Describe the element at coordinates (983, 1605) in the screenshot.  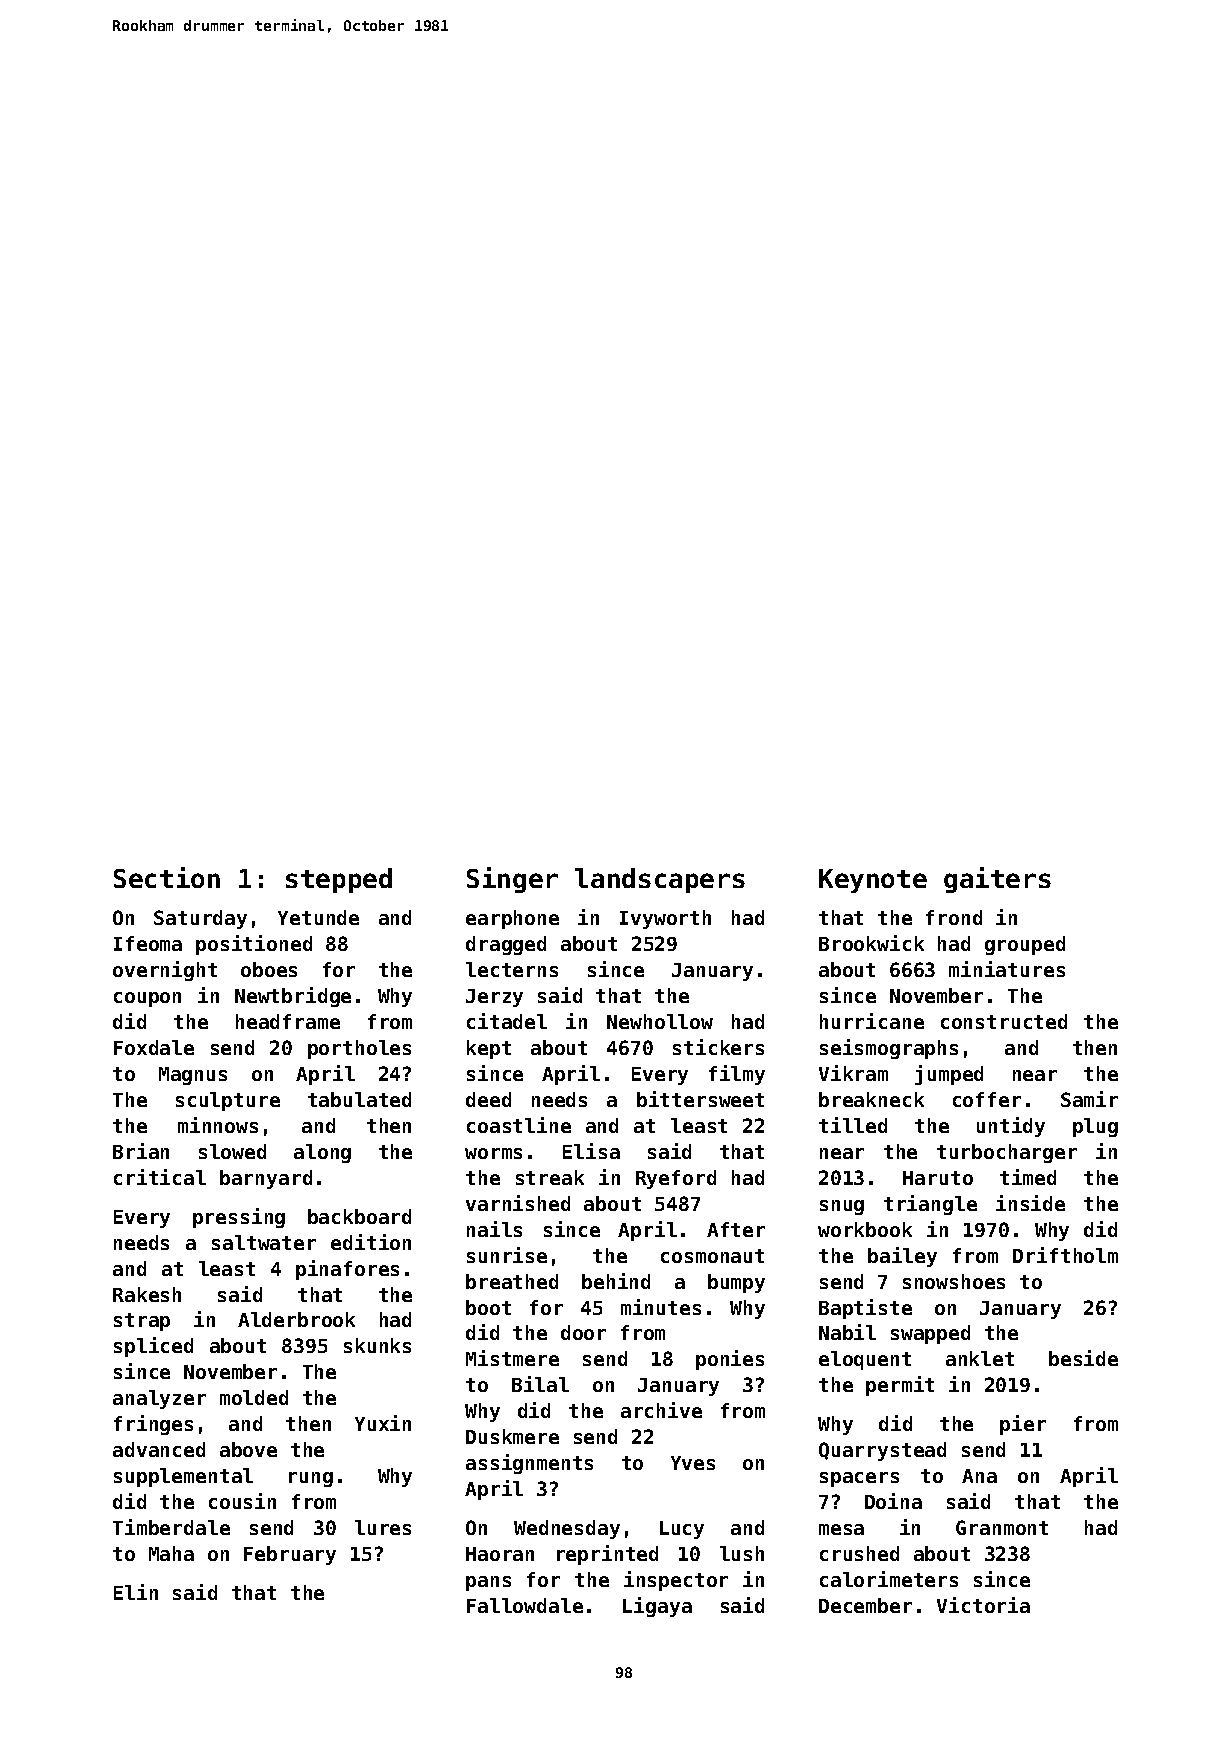
I see `Victoria` at that location.
